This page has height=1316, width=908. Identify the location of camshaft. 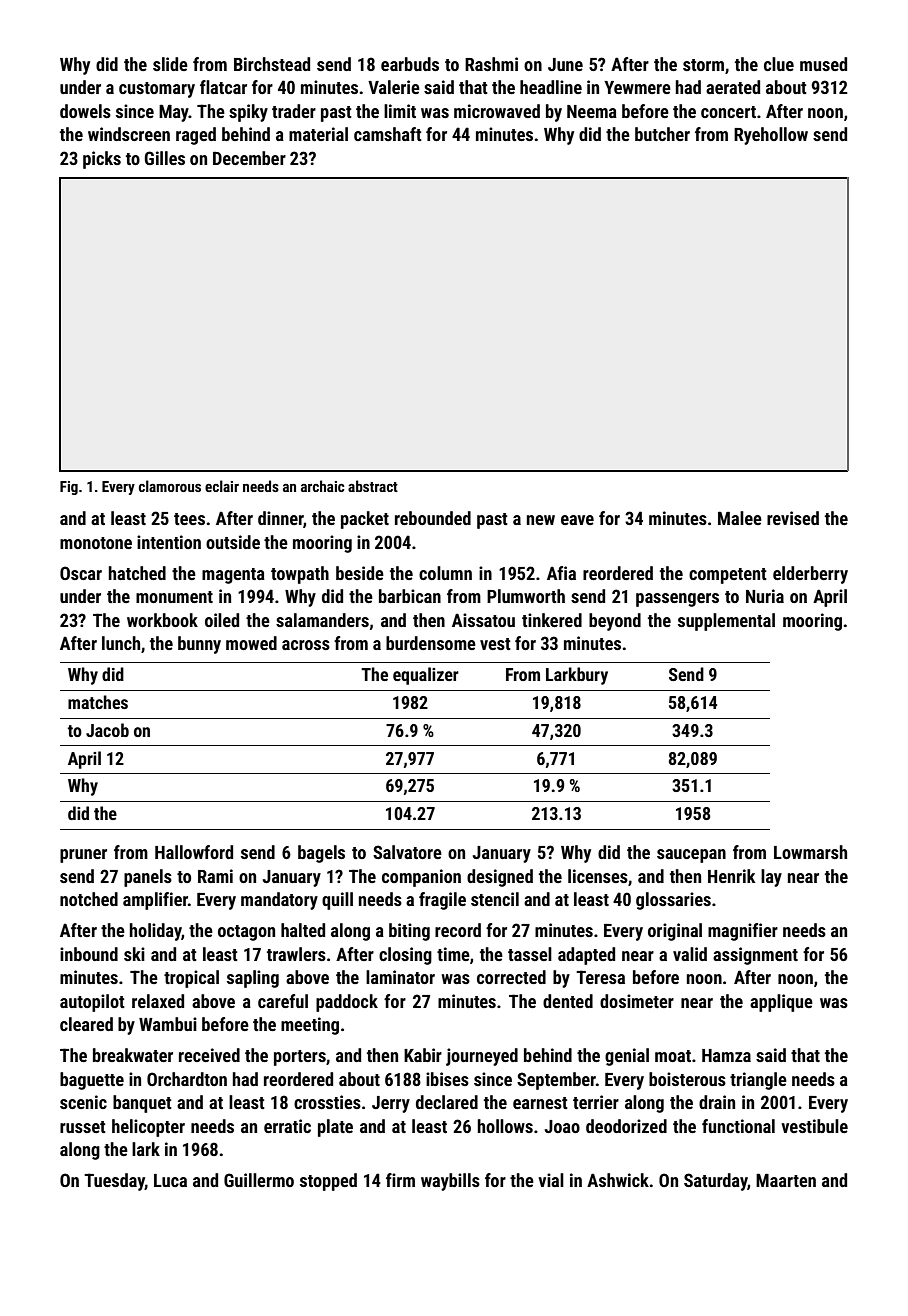
(388, 134).
